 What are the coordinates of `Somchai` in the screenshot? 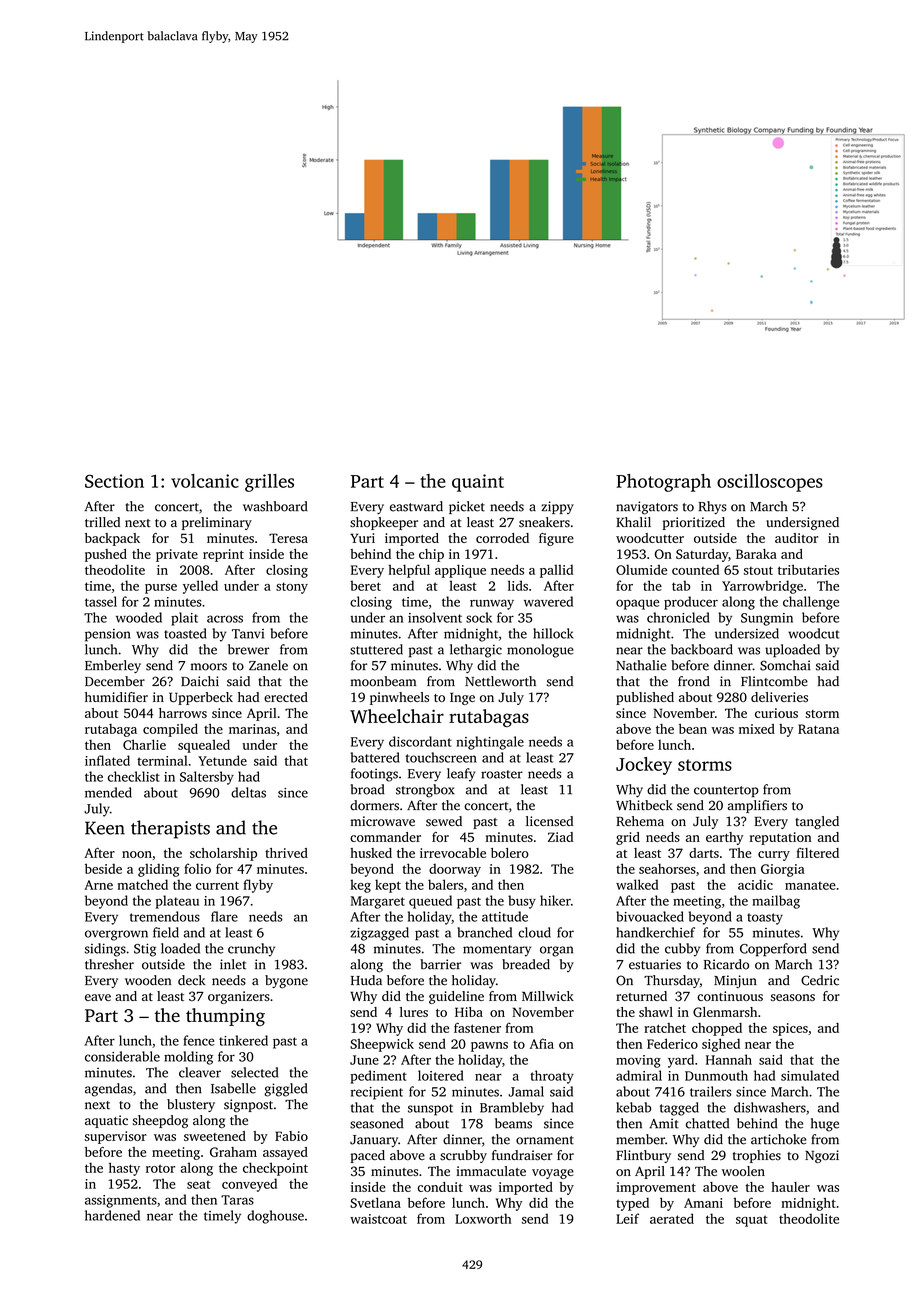 It's located at (785, 665).
